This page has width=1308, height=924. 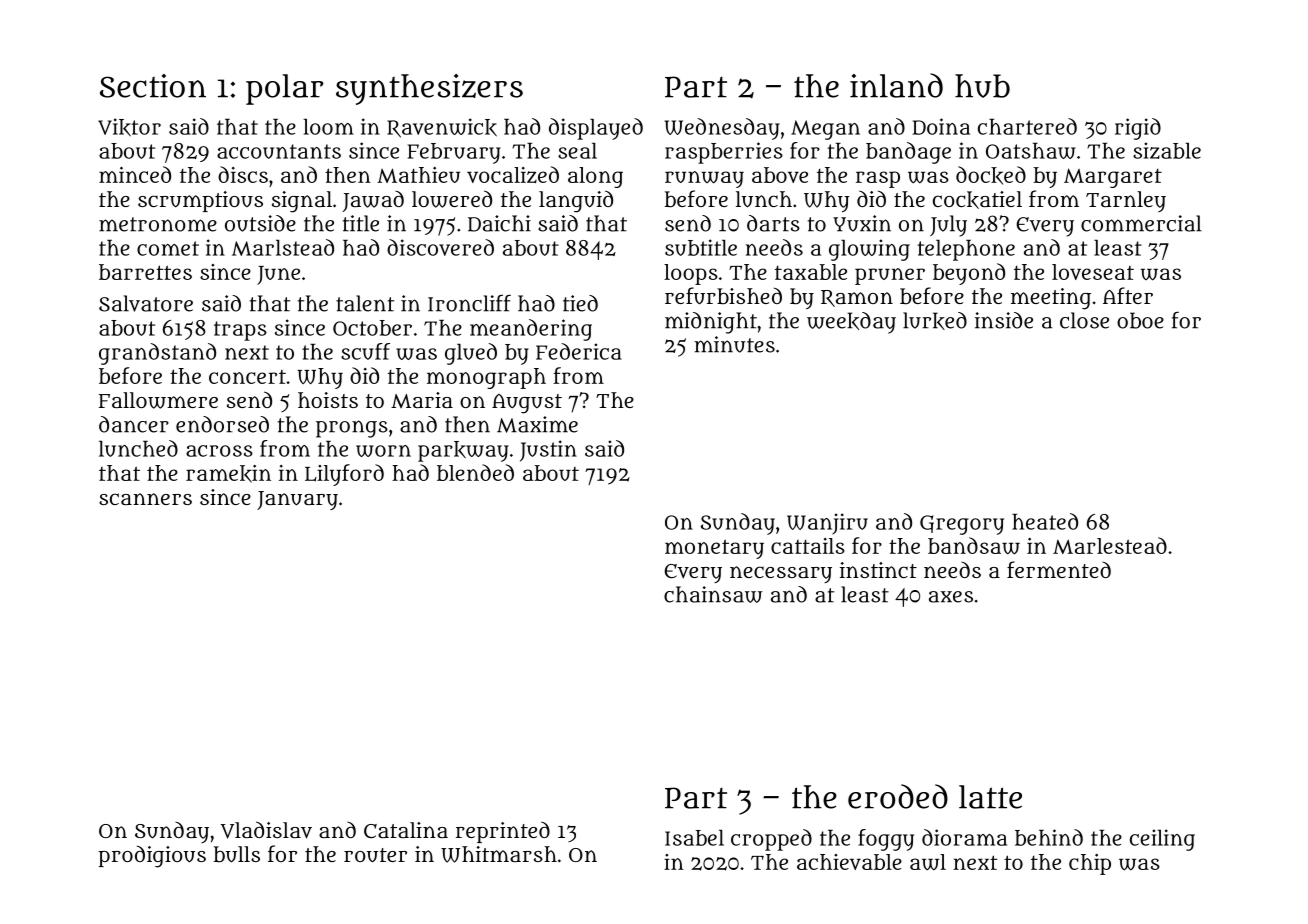 I want to click on Vladislav, so click(x=266, y=830).
